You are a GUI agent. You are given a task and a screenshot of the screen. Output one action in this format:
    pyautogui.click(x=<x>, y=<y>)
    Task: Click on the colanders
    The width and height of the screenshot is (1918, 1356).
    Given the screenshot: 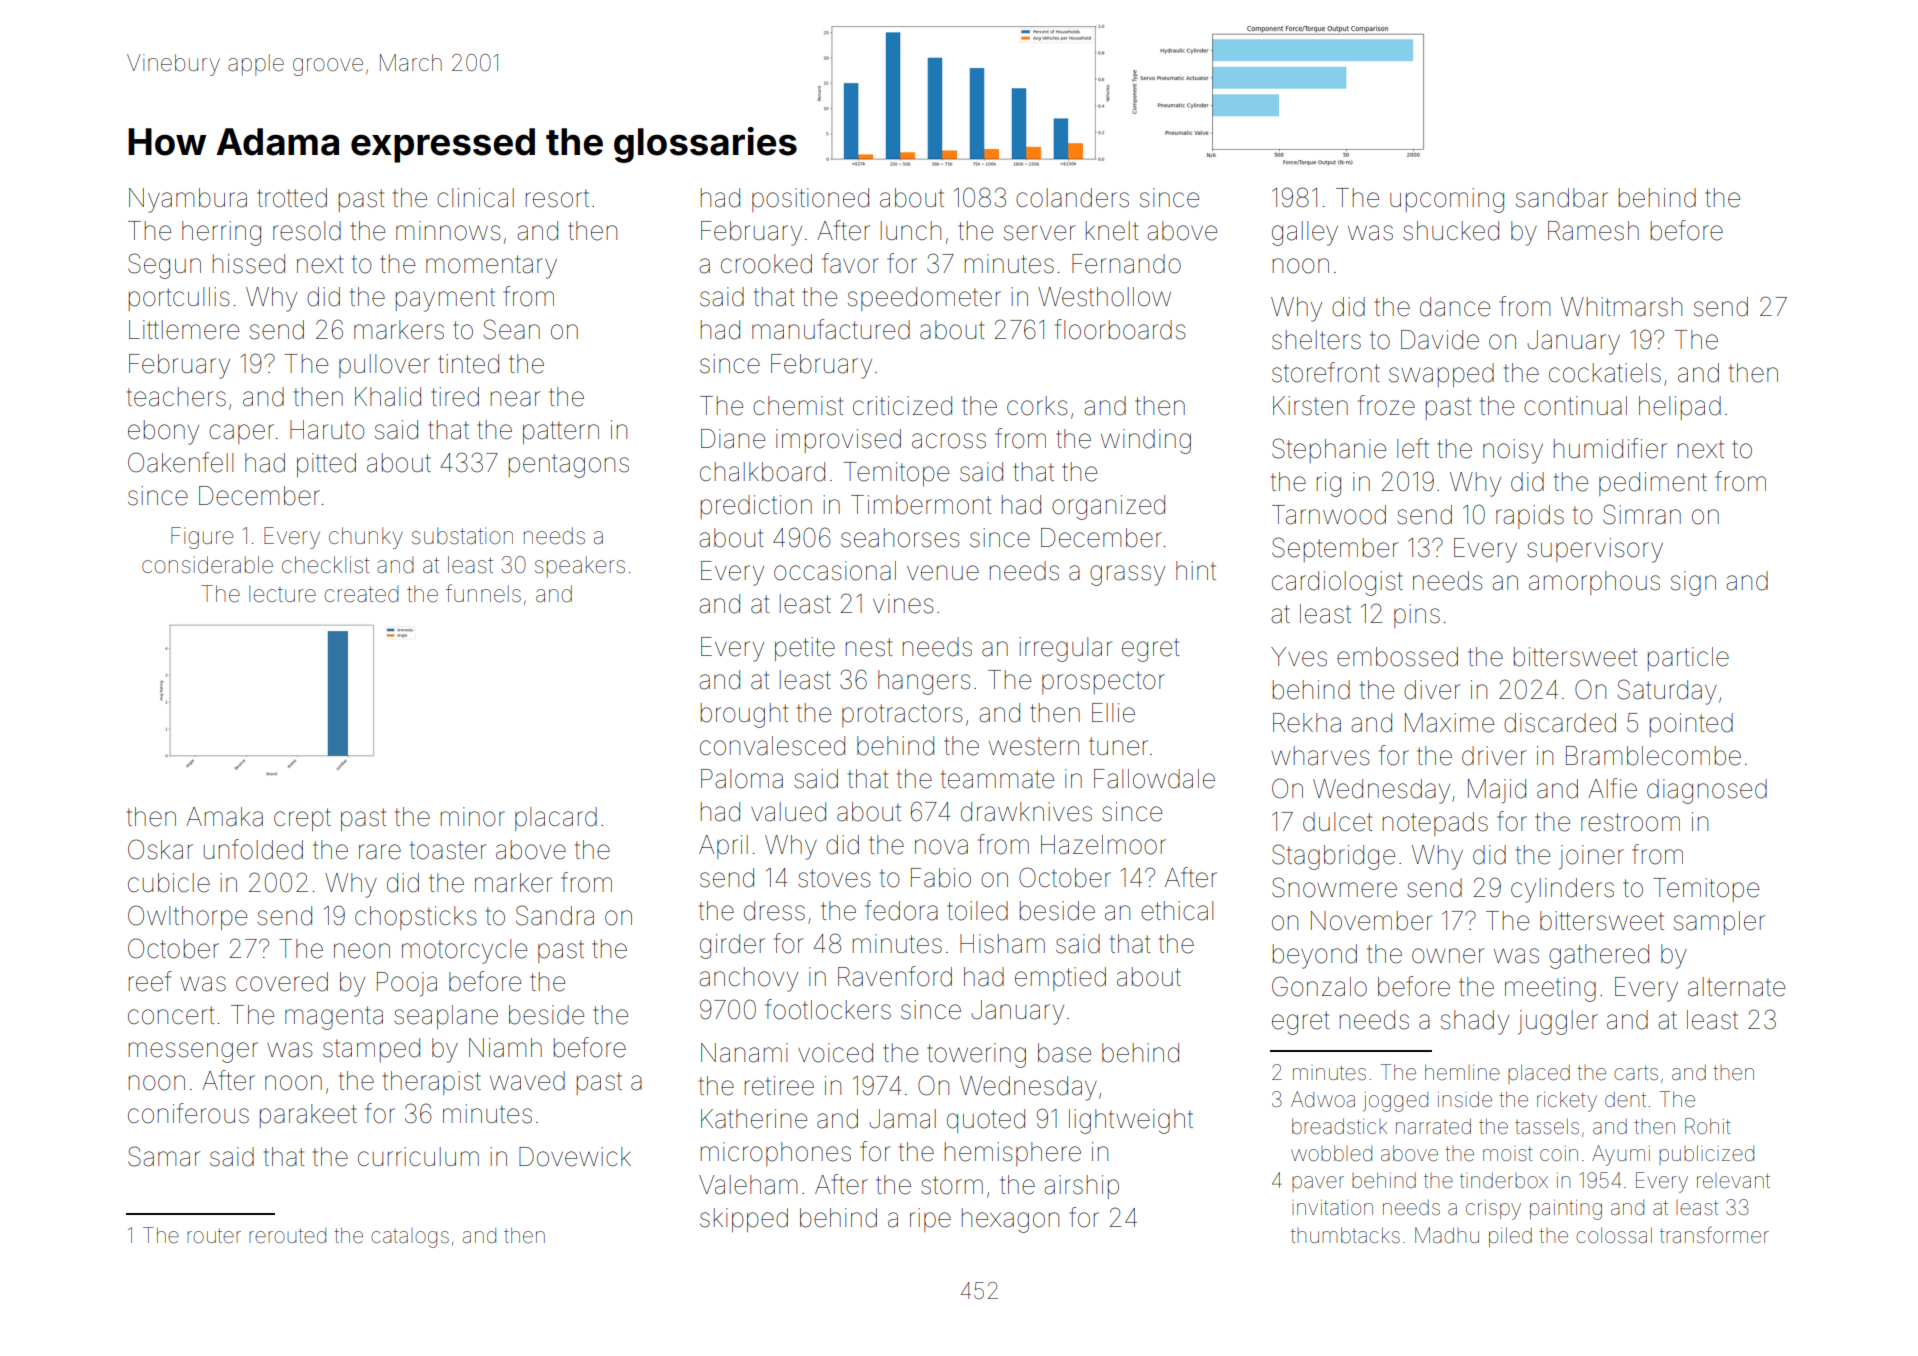 What is the action you would take?
    pyautogui.click(x=1072, y=198)
